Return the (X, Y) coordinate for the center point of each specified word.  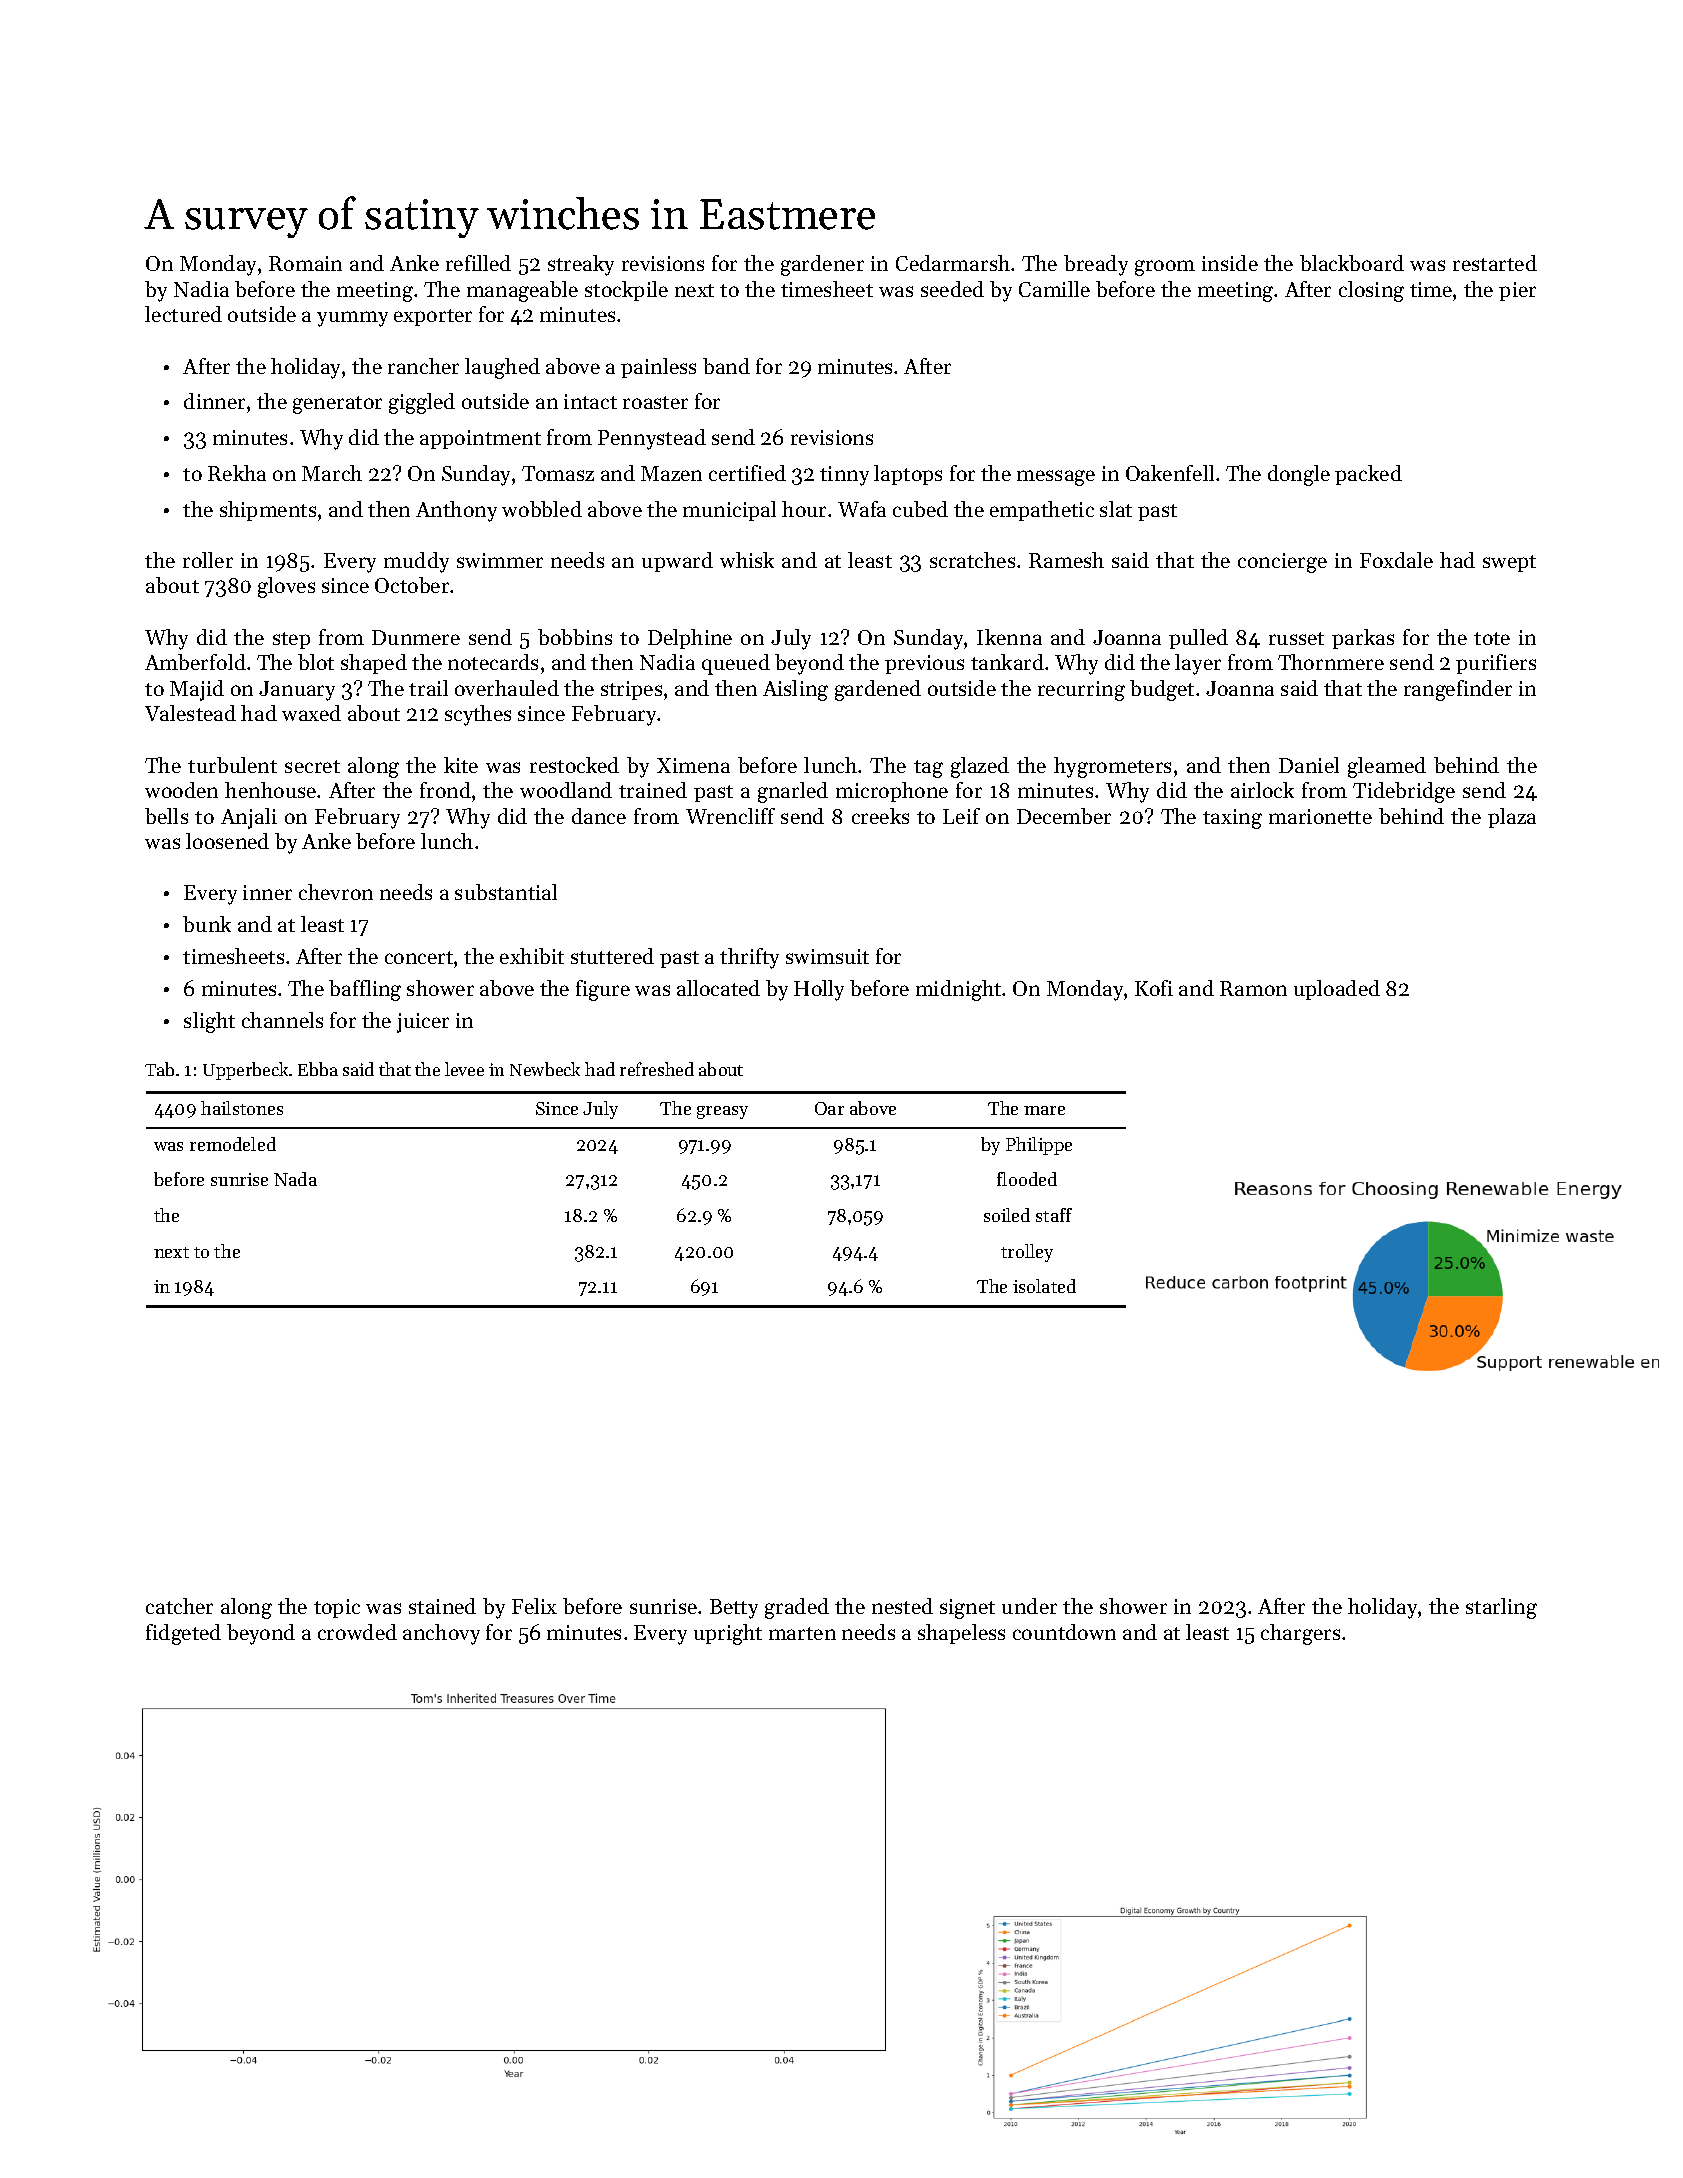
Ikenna (1009, 637)
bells (166, 816)
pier (1517, 291)
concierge (1282, 563)
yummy (352, 319)
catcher (179, 1606)
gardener (822, 265)
